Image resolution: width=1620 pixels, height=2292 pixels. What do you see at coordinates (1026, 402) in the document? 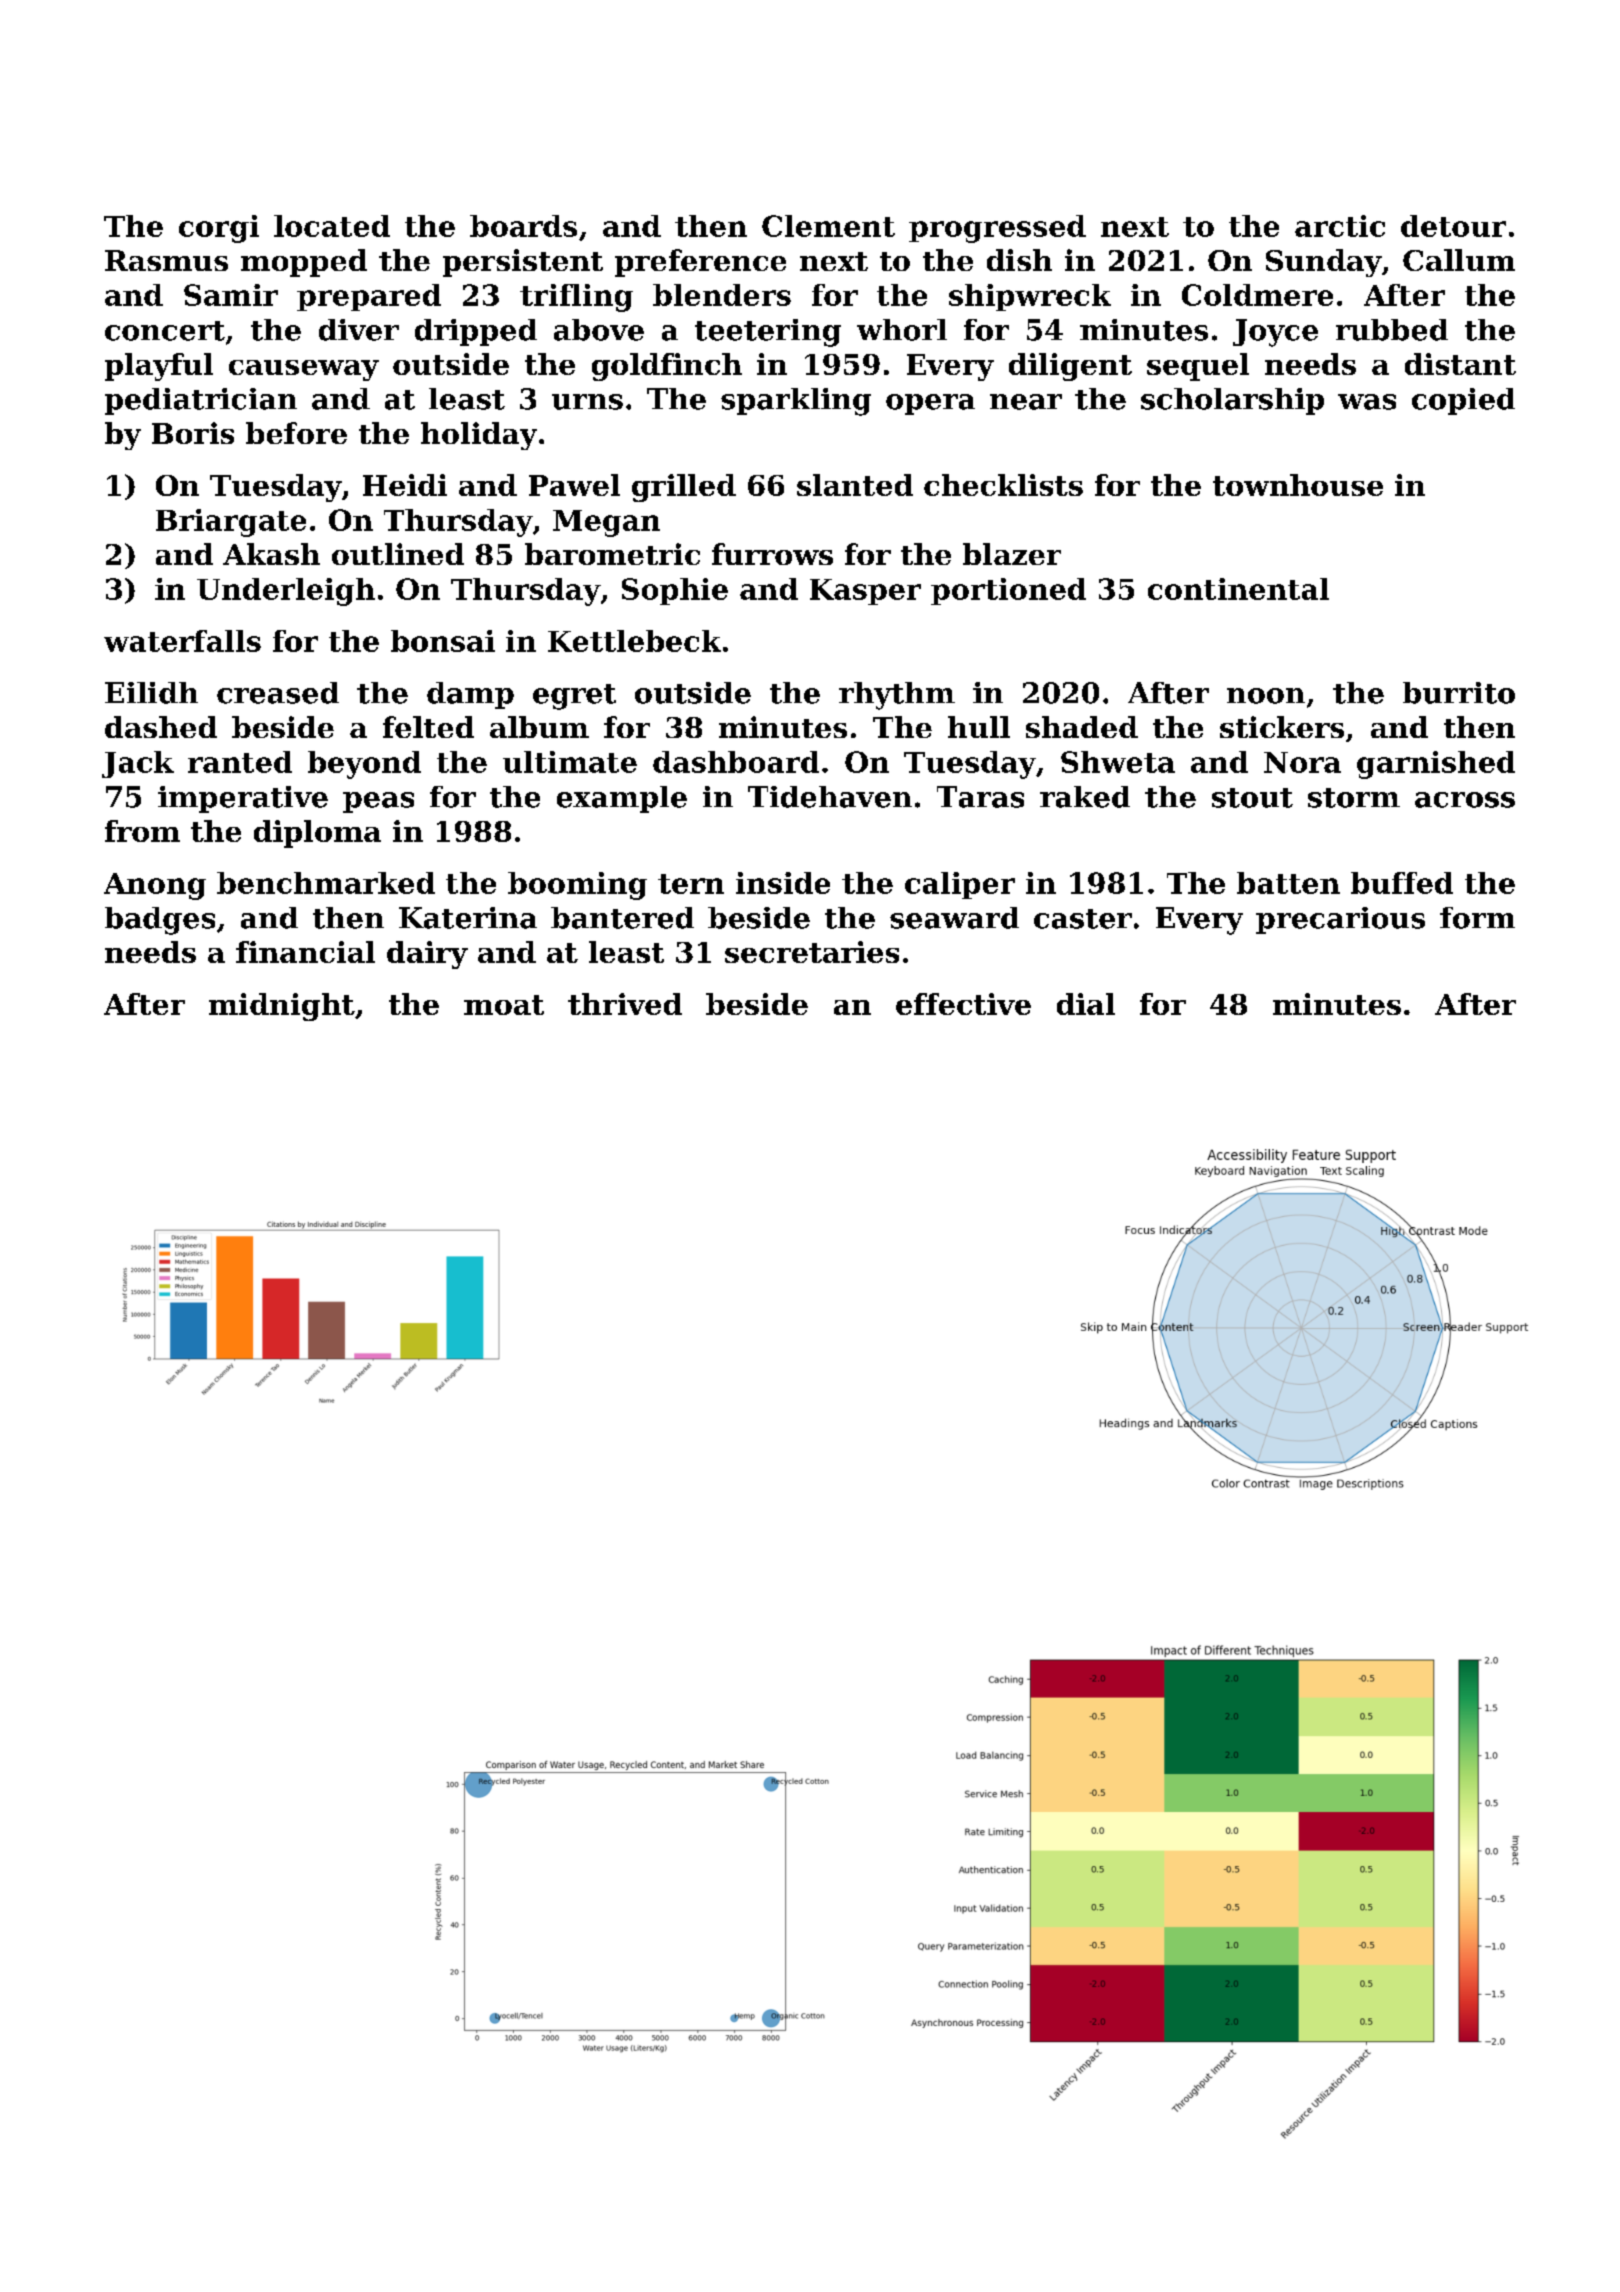
I see `near` at bounding box center [1026, 402].
